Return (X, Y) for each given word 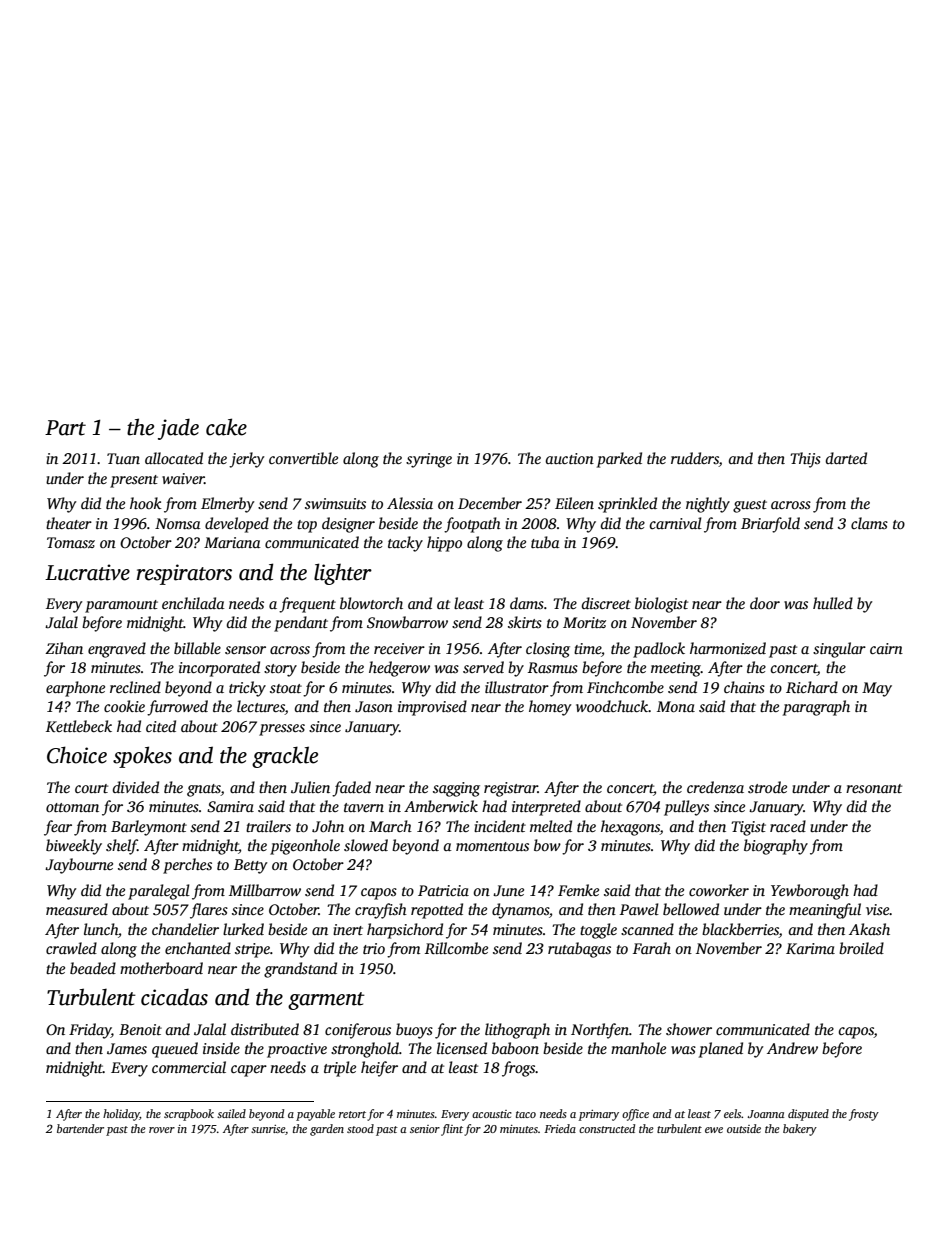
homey (550, 708)
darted (846, 458)
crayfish (381, 911)
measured (77, 909)
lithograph (517, 1031)
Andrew (792, 1048)
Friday (90, 1031)
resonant (874, 788)
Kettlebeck (79, 726)
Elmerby (228, 505)
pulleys (686, 808)
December (490, 503)
